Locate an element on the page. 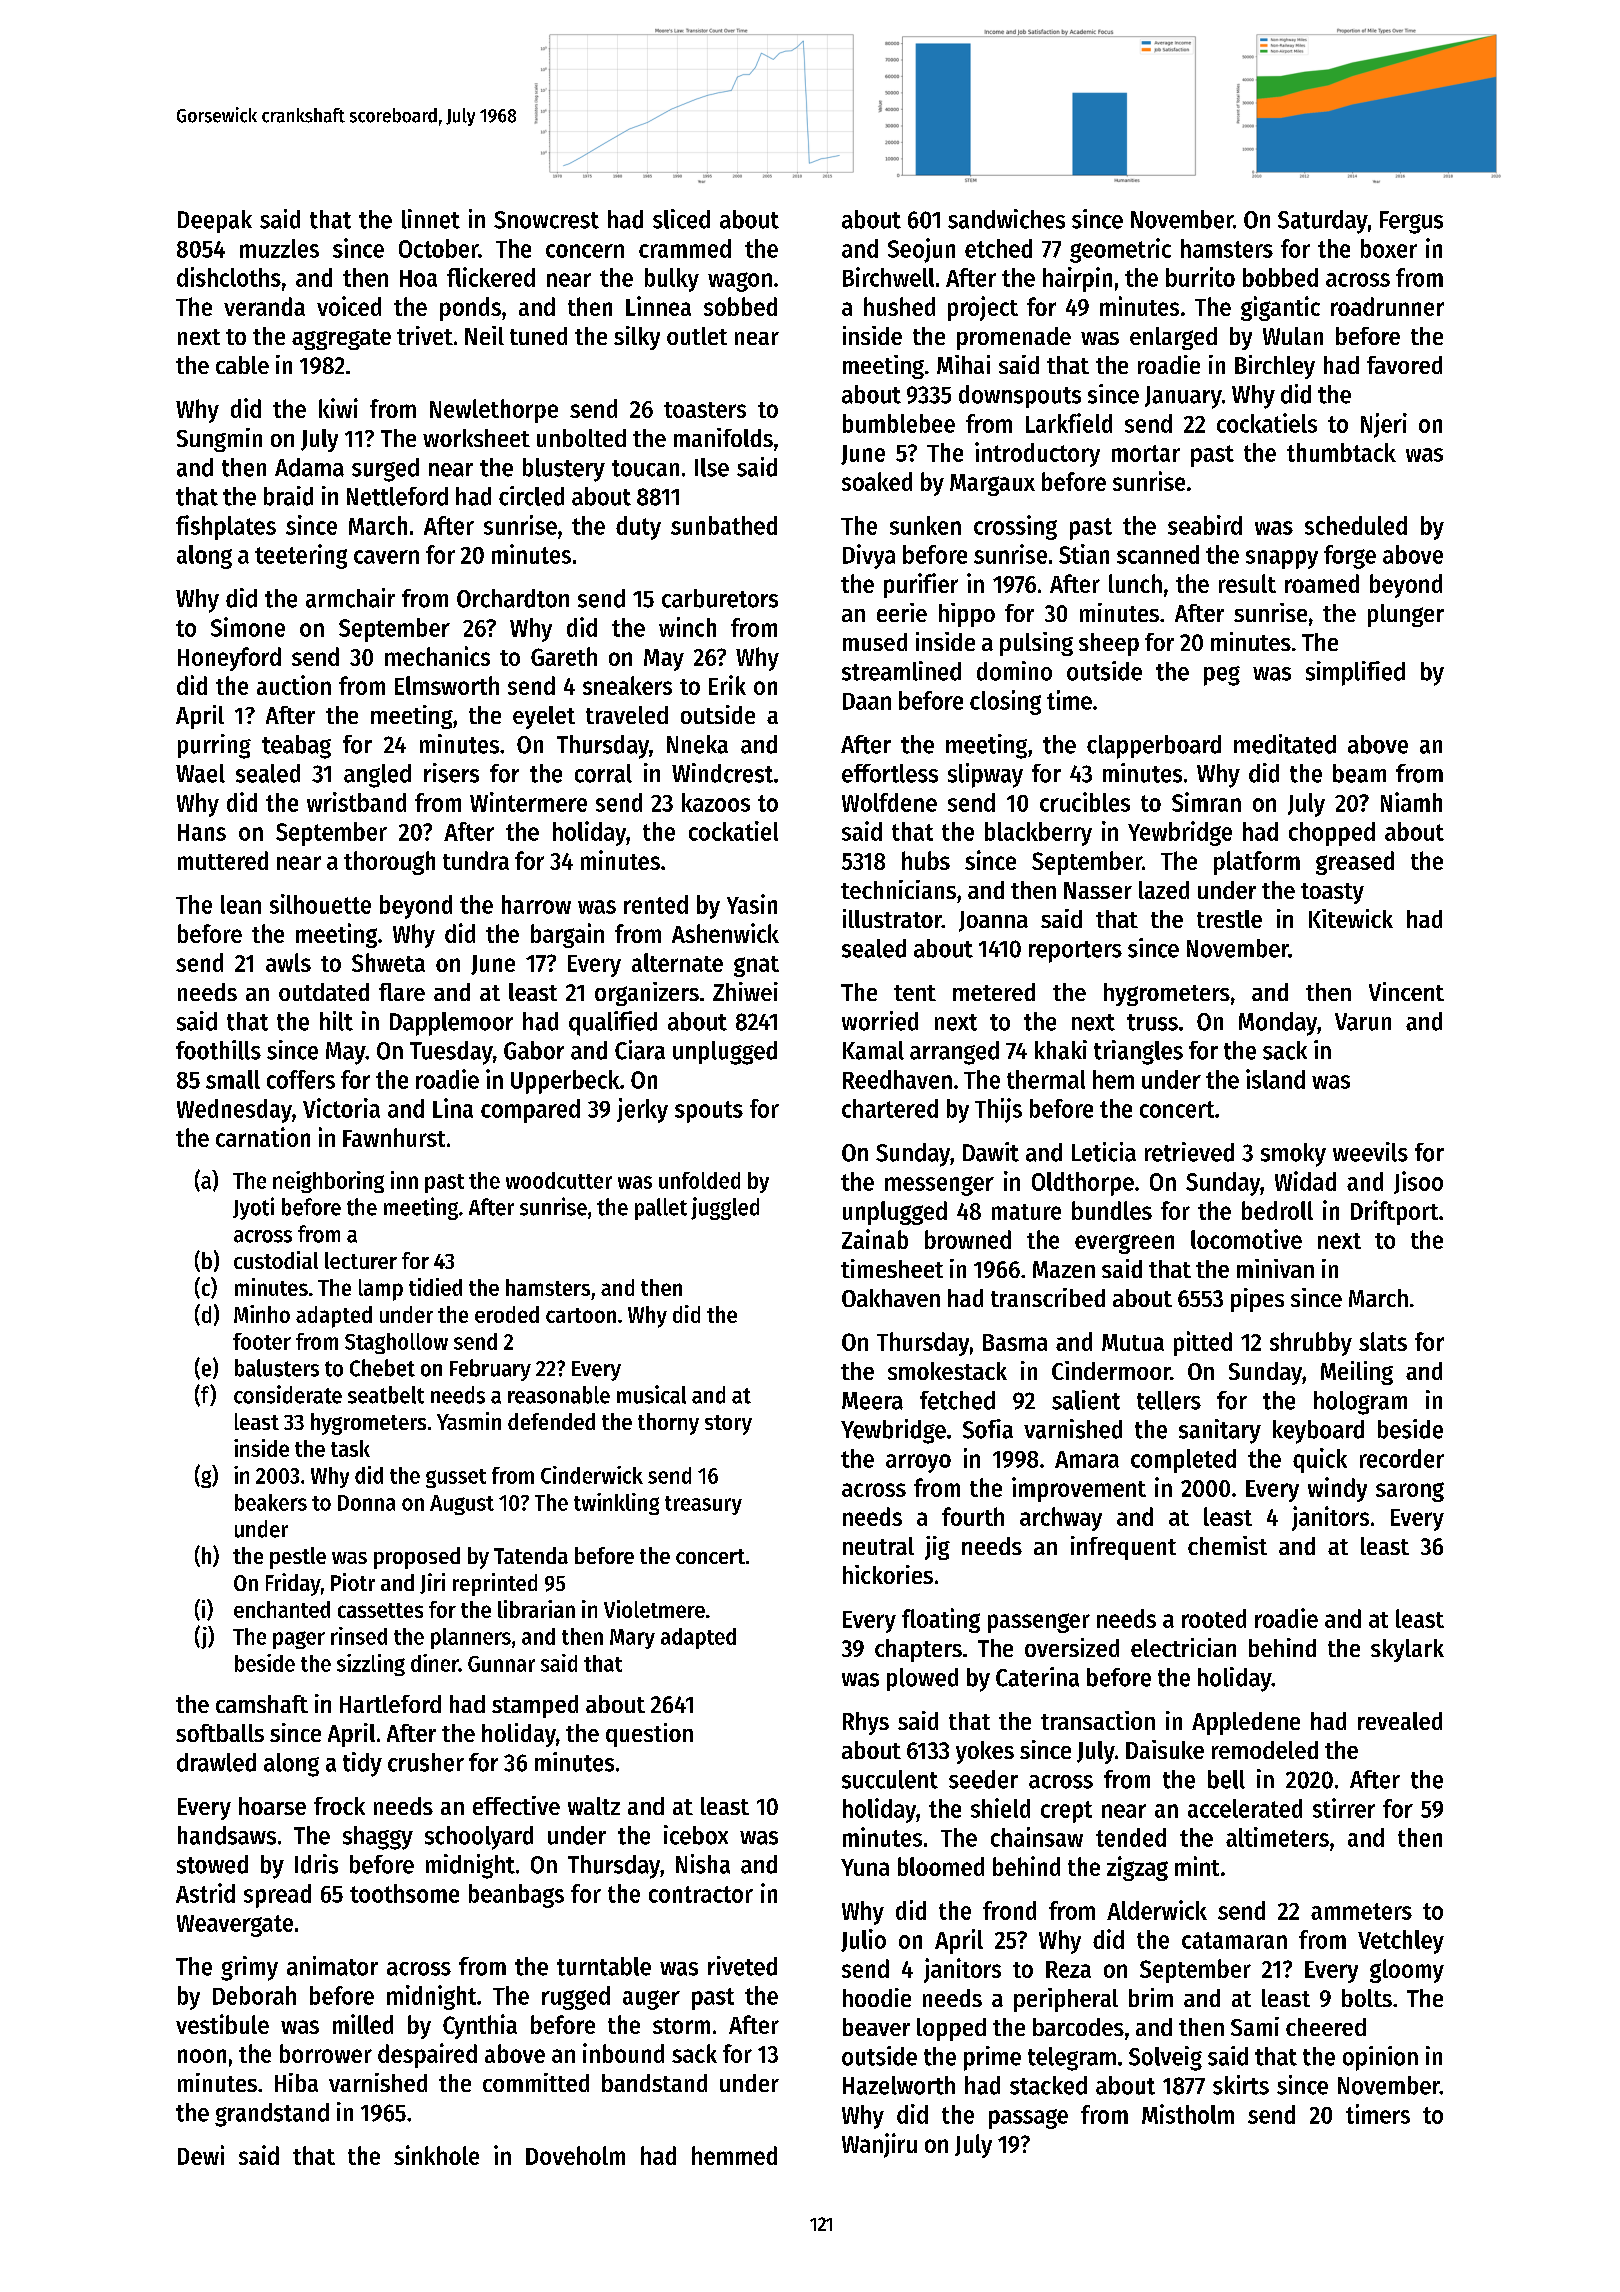  chapters is located at coordinates (918, 1650).
